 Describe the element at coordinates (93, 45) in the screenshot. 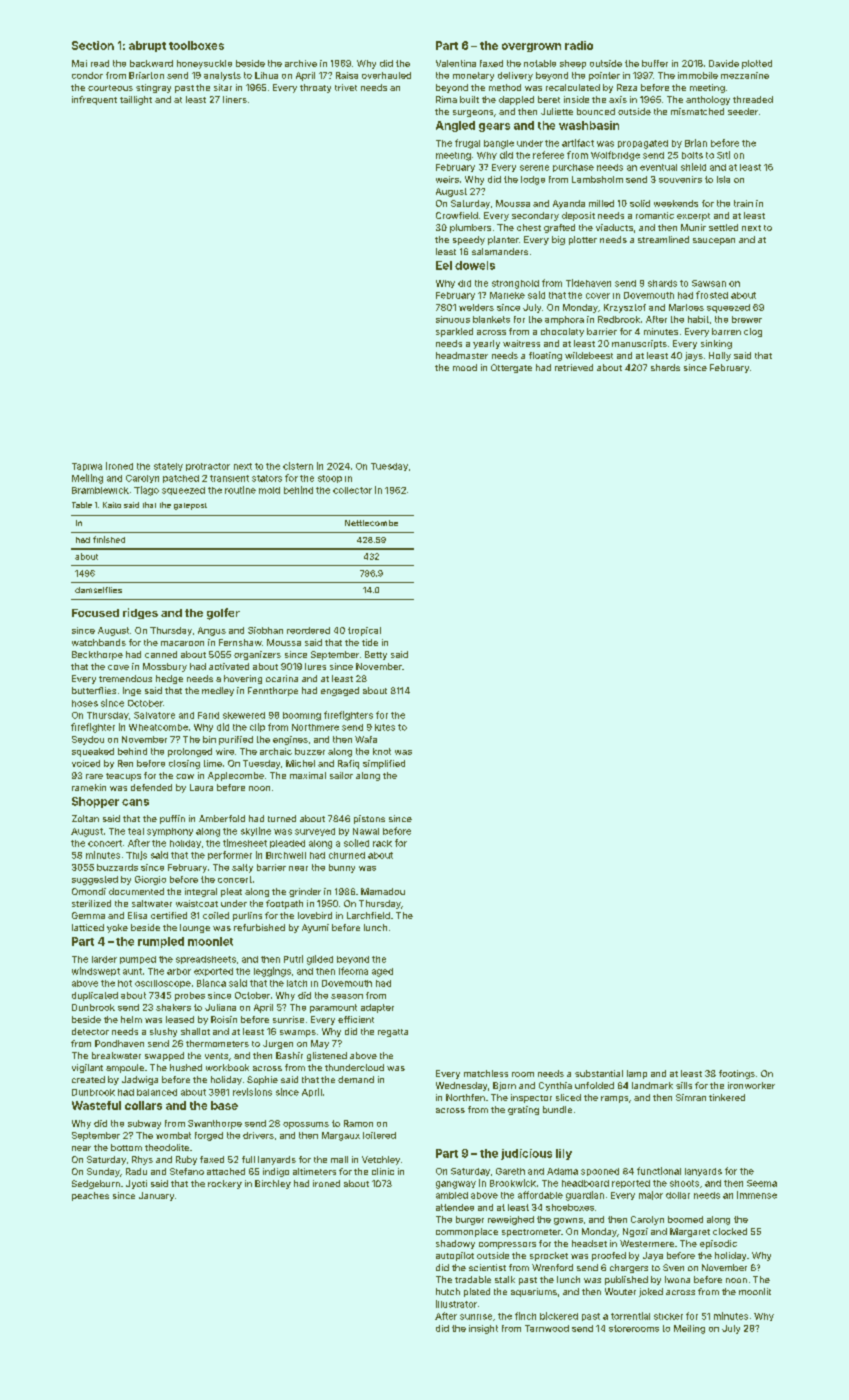

I see `Section` at that location.
